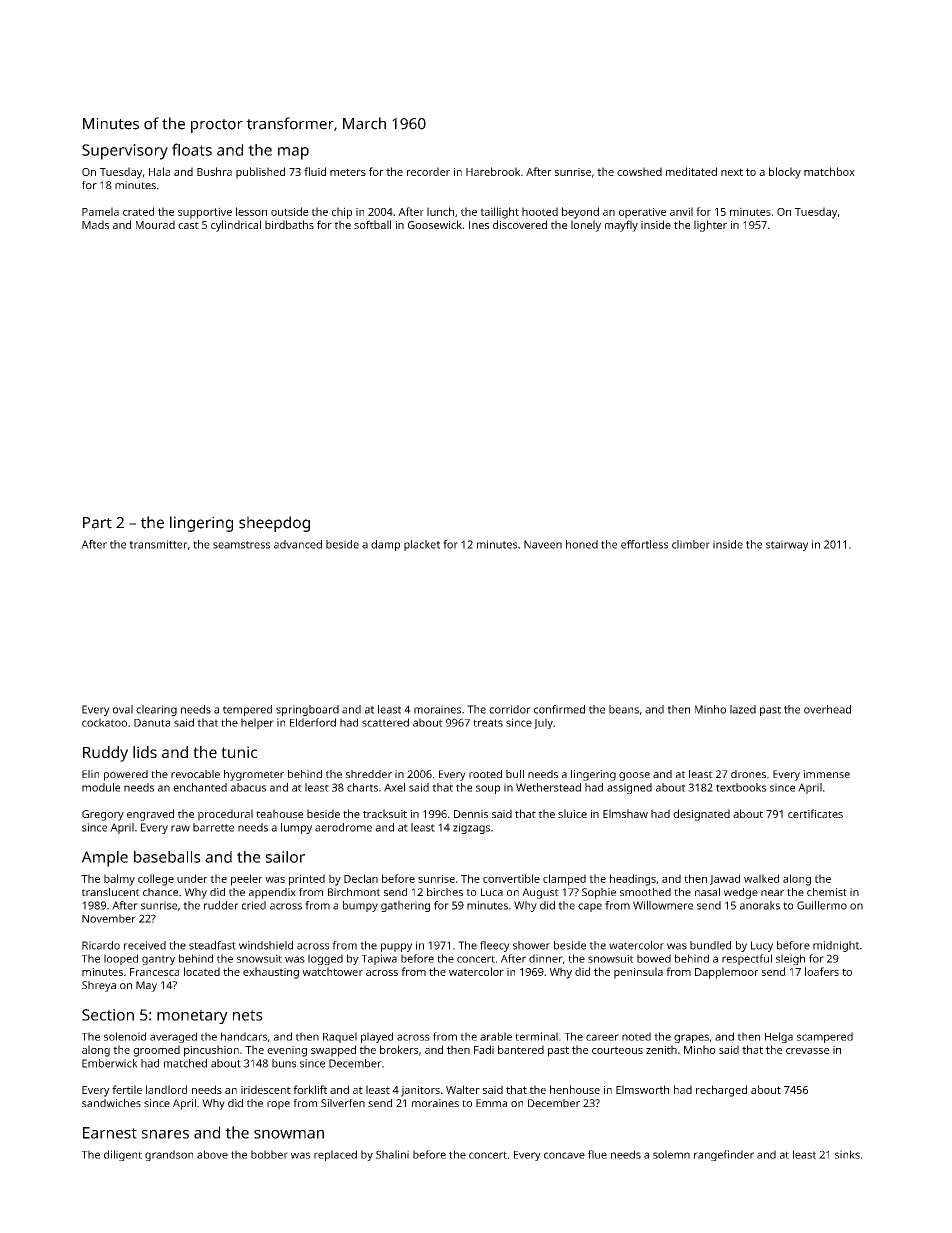 The width and height of the document is (952, 1233). I want to click on lonely, so click(586, 226).
